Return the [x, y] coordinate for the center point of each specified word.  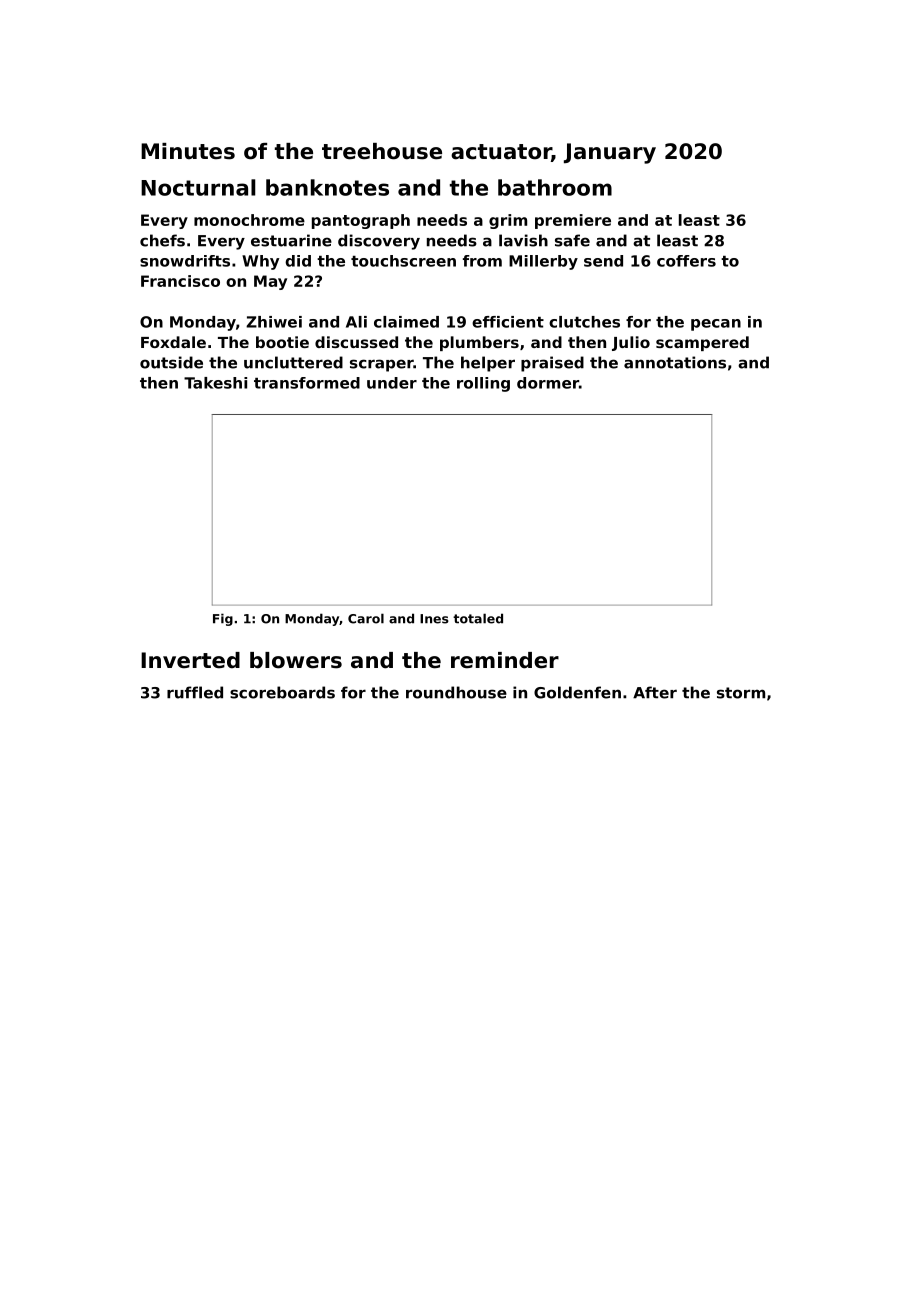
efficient [508, 322]
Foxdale [173, 342]
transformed [307, 383]
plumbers [479, 343]
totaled [478, 618]
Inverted [190, 660]
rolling [483, 384]
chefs [162, 240]
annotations [675, 362]
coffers [686, 261]
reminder [505, 660]
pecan [716, 325]
